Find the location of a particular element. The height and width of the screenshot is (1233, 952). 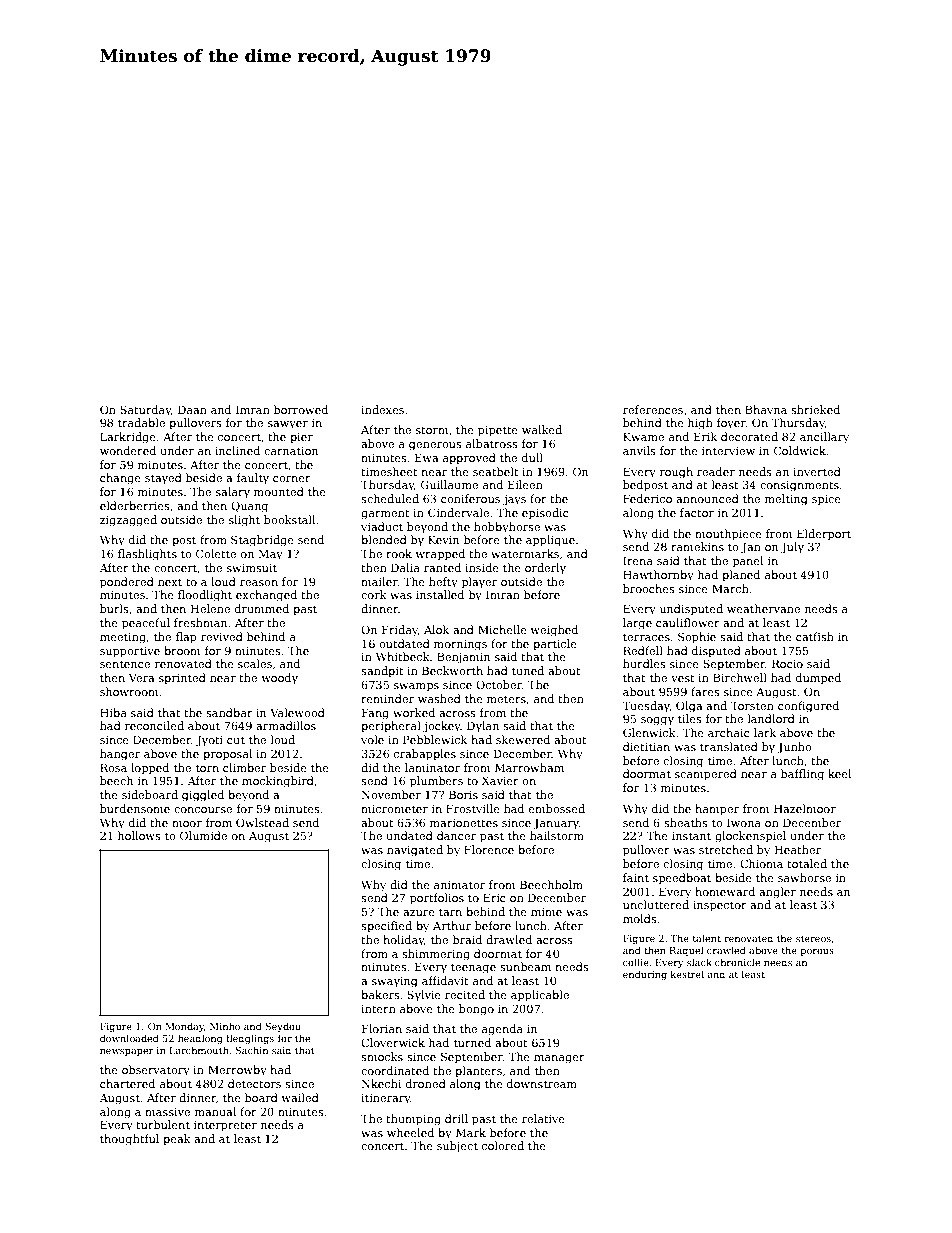

generous is located at coordinates (435, 446).
